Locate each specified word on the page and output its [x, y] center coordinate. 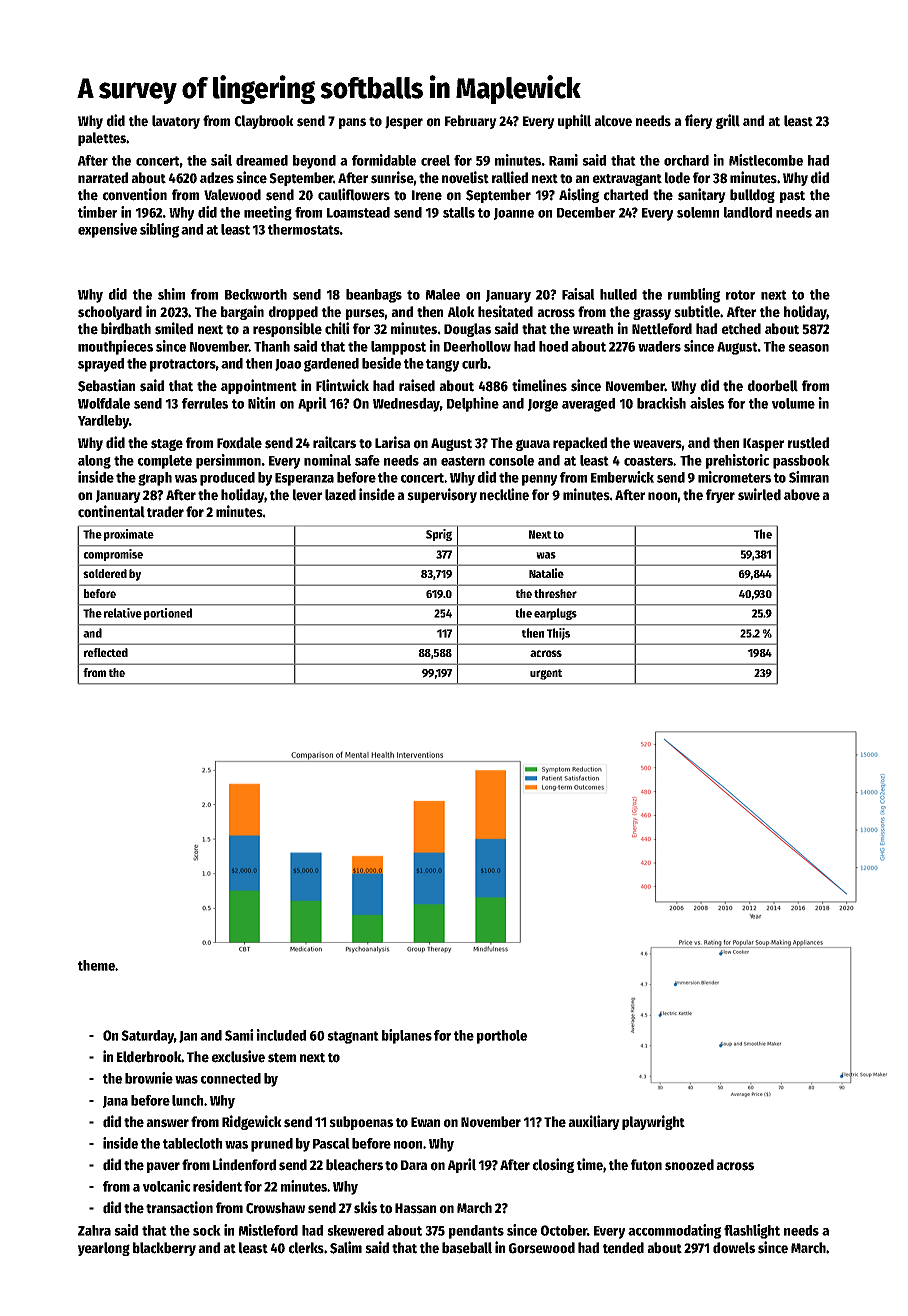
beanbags [374, 296]
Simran [809, 477]
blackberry [164, 1249]
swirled [759, 494]
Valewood [232, 195]
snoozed [689, 1165]
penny [540, 480]
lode [677, 178]
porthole [502, 1037]
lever [307, 495]
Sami [239, 1035]
